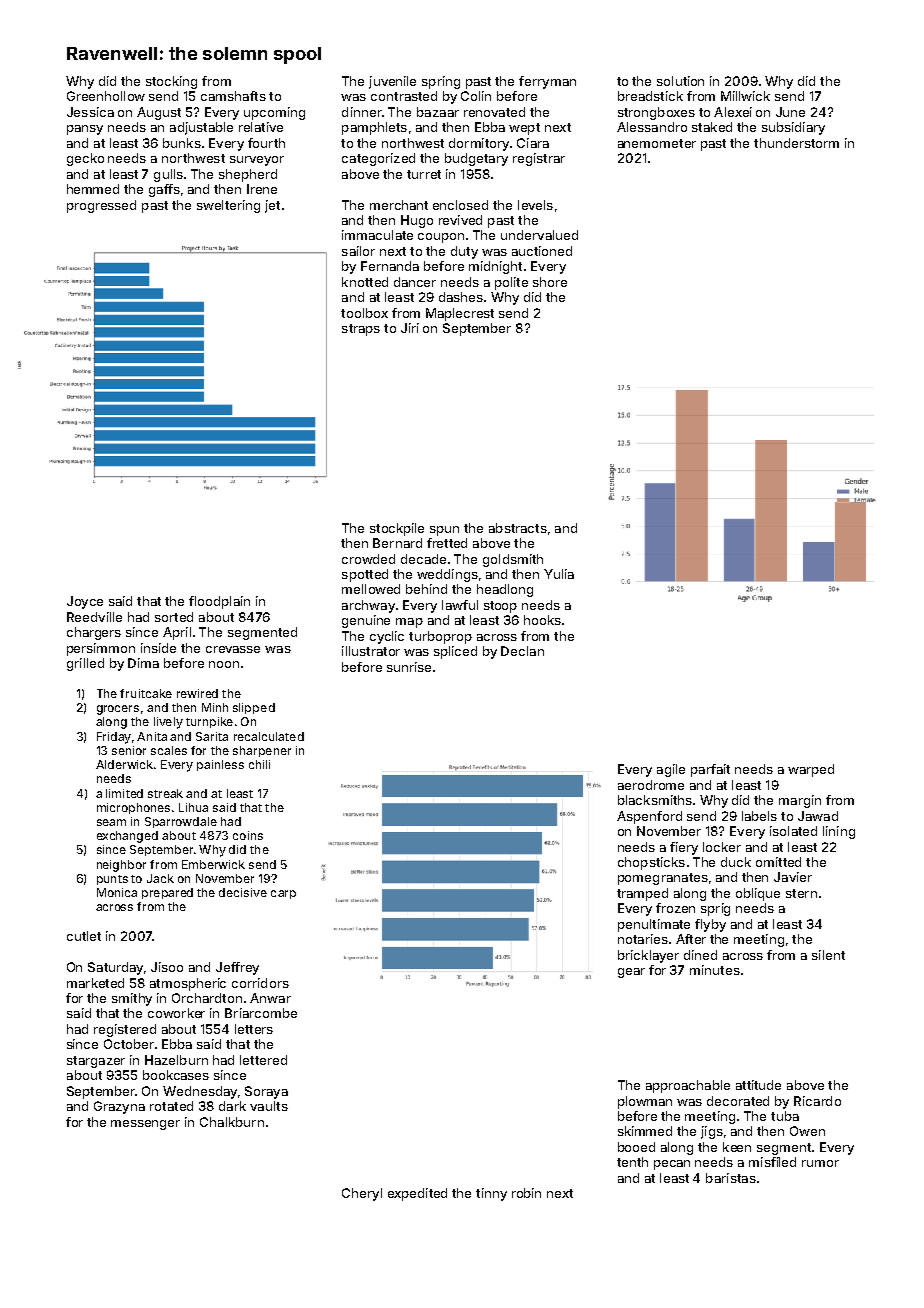 This screenshot has width=924, height=1308. I want to click on parfait, so click(710, 770).
